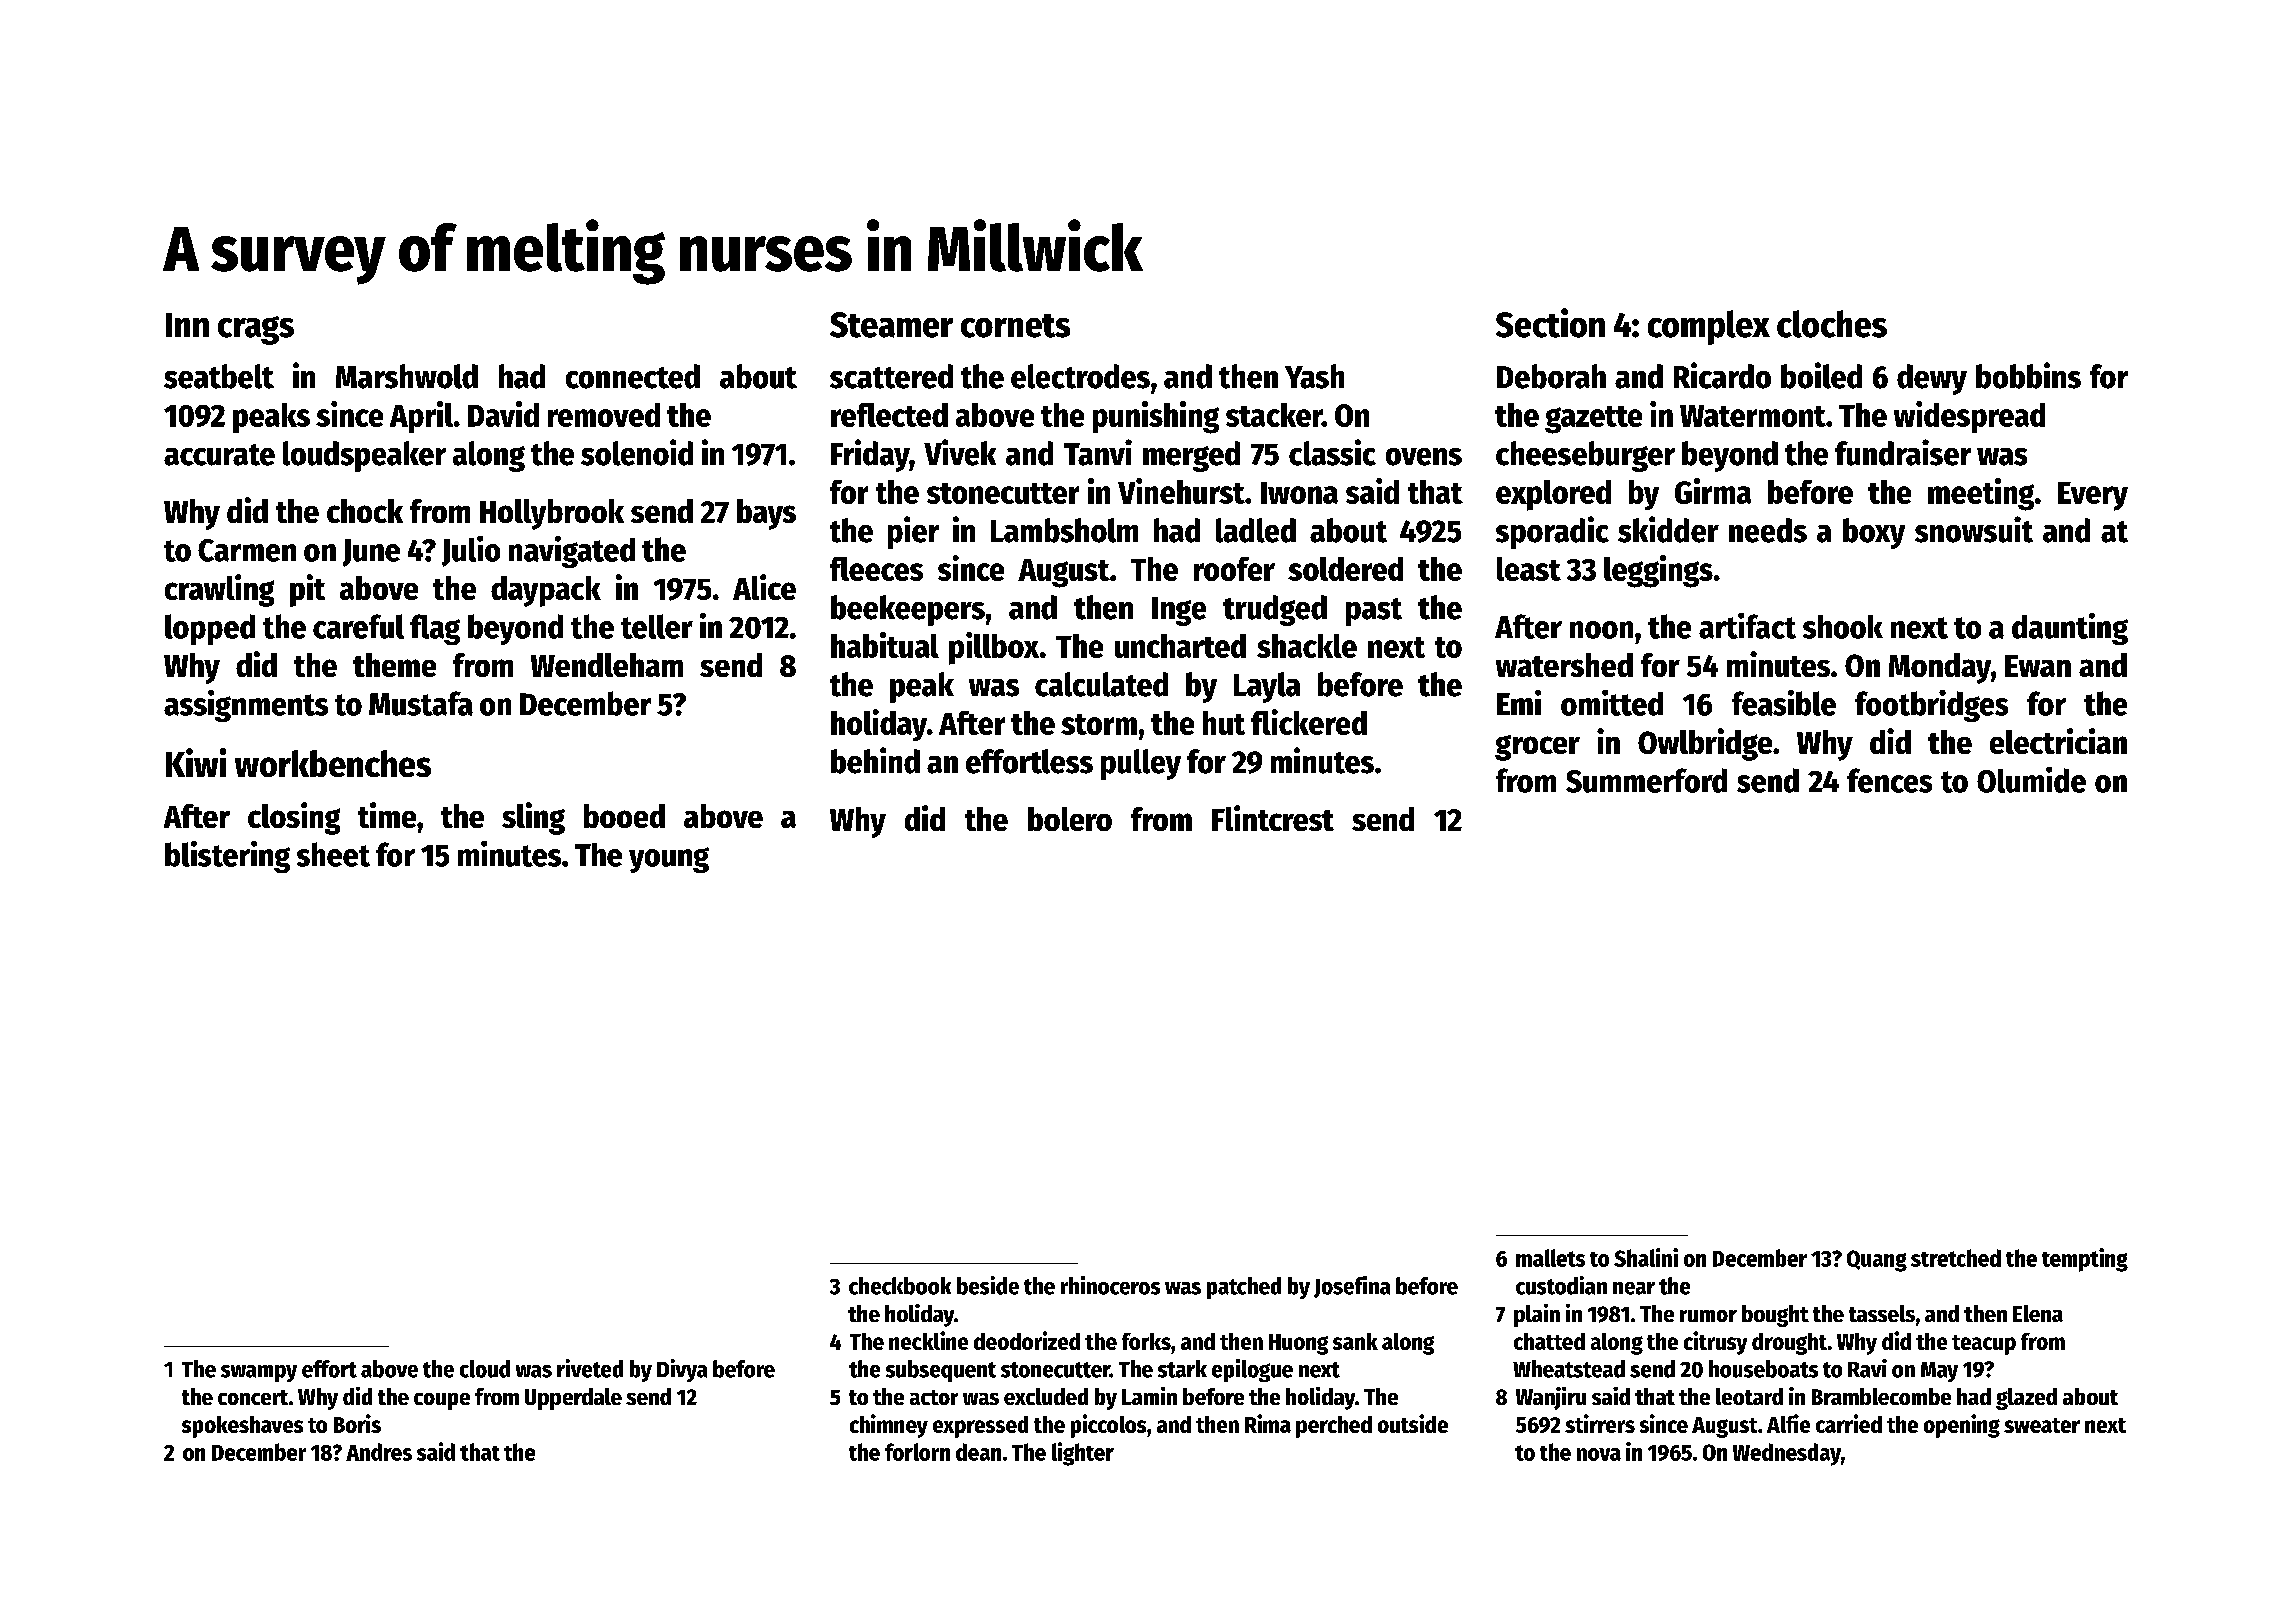  Describe the element at coordinates (1519, 702) in the screenshot. I see `Emi` at that location.
